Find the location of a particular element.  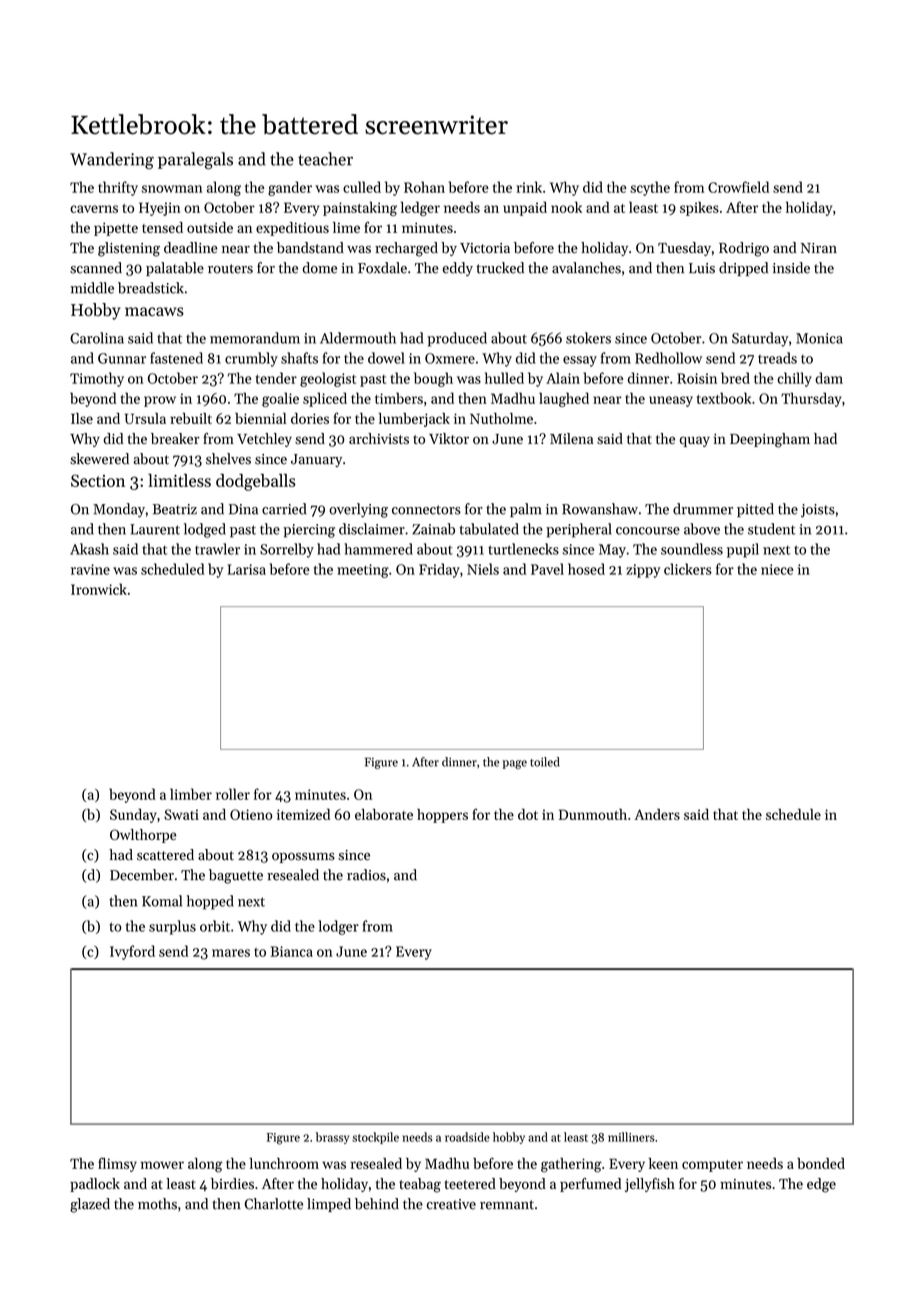

computer is located at coordinates (712, 1166).
